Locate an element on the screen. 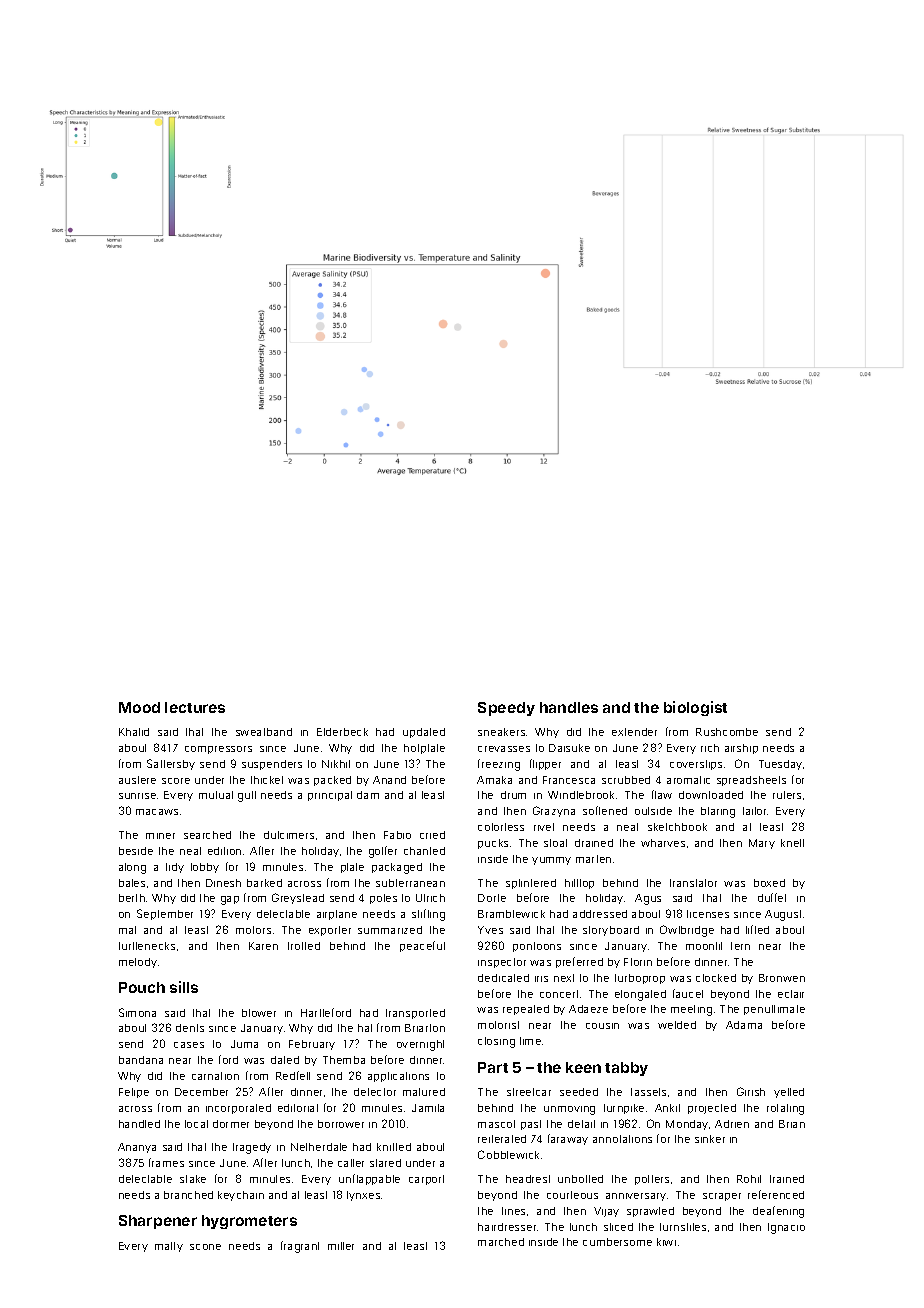 The image size is (924, 1308). lifted is located at coordinates (757, 929).
